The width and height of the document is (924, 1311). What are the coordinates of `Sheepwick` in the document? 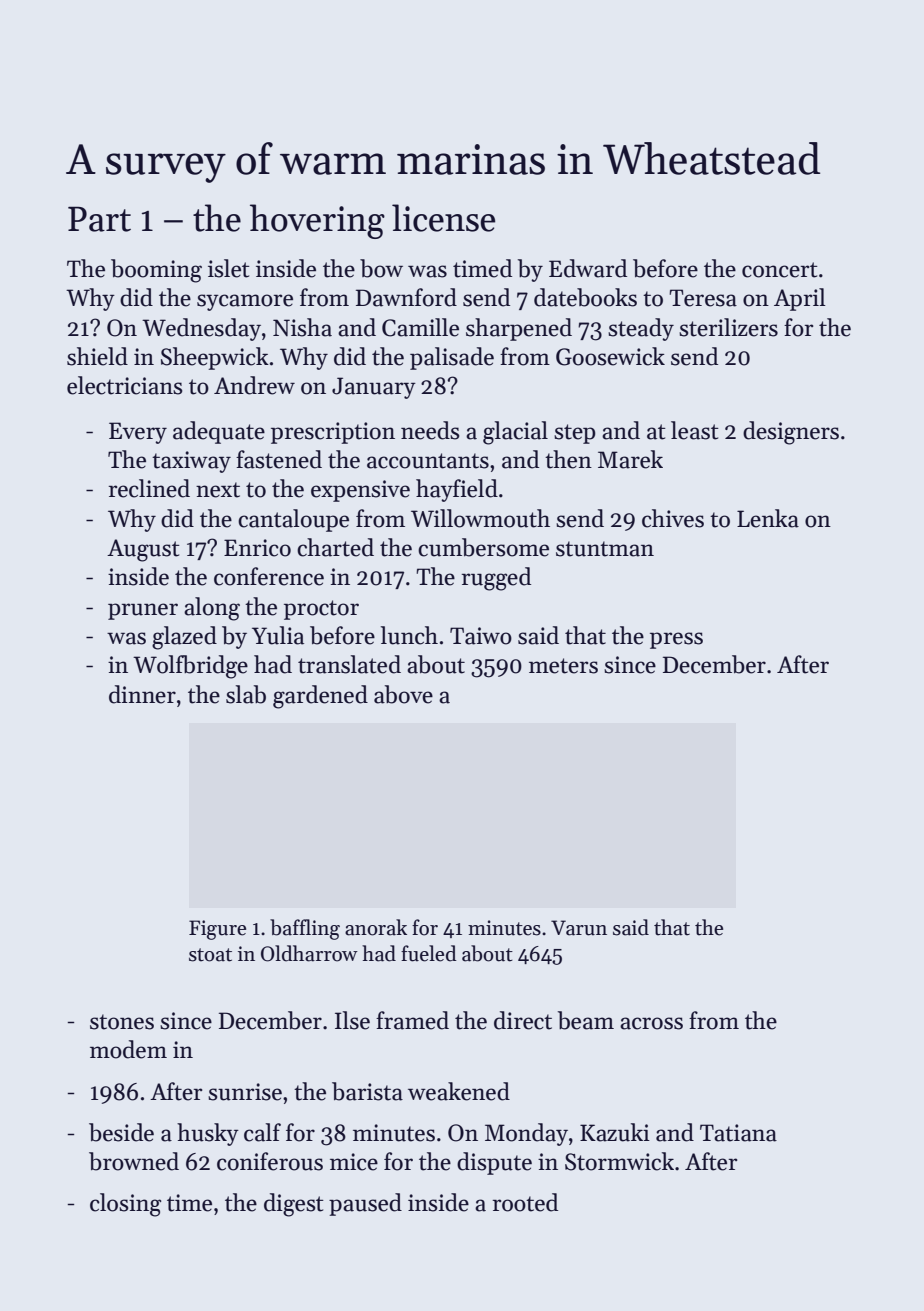 It's located at (215, 358).
